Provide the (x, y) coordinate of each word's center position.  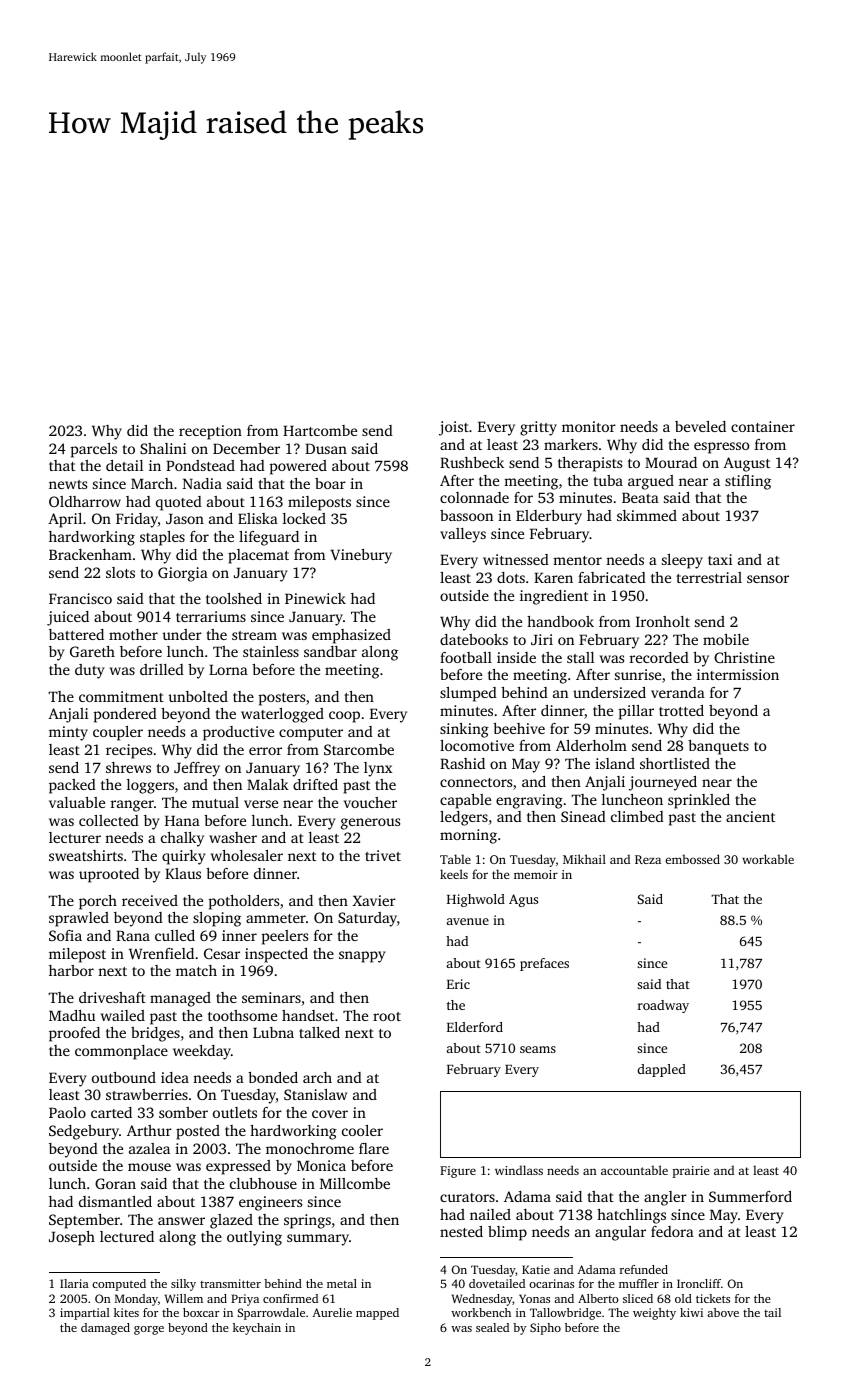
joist (454, 428)
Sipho (545, 1329)
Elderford (475, 1027)
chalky (182, 839)
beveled (700, 426)
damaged (105, 1329)
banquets (718, 747)
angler (665, 1198)
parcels (94, 450)
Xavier (374, 900)
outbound (124, 1077)
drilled (162, 669)
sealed (492, 1327)
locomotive (477, 745)
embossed (692, 859)
